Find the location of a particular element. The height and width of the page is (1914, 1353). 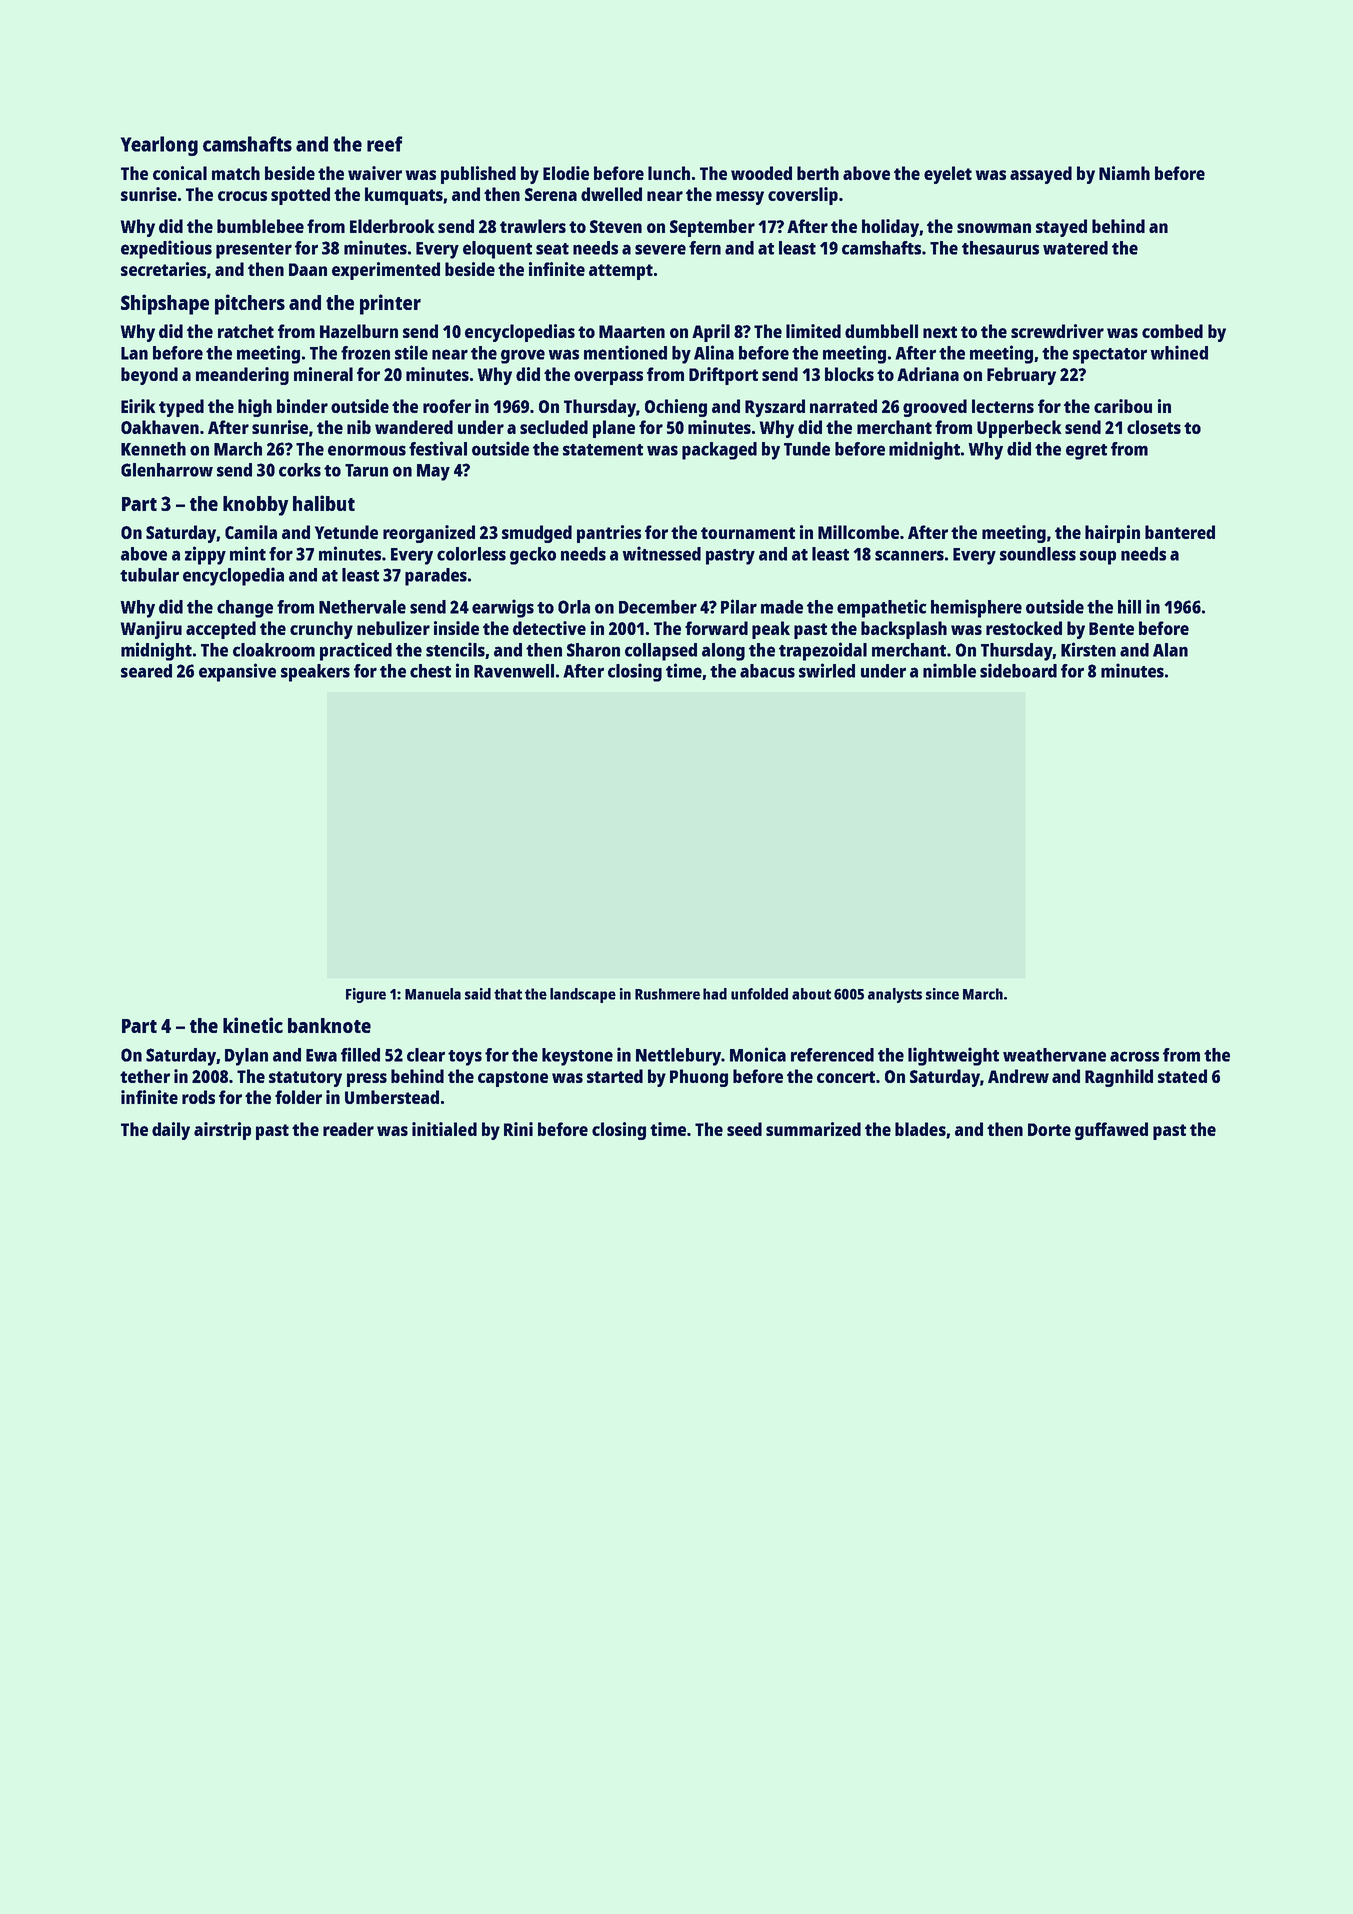

sideboard is located at coordinates (1018, 670).
